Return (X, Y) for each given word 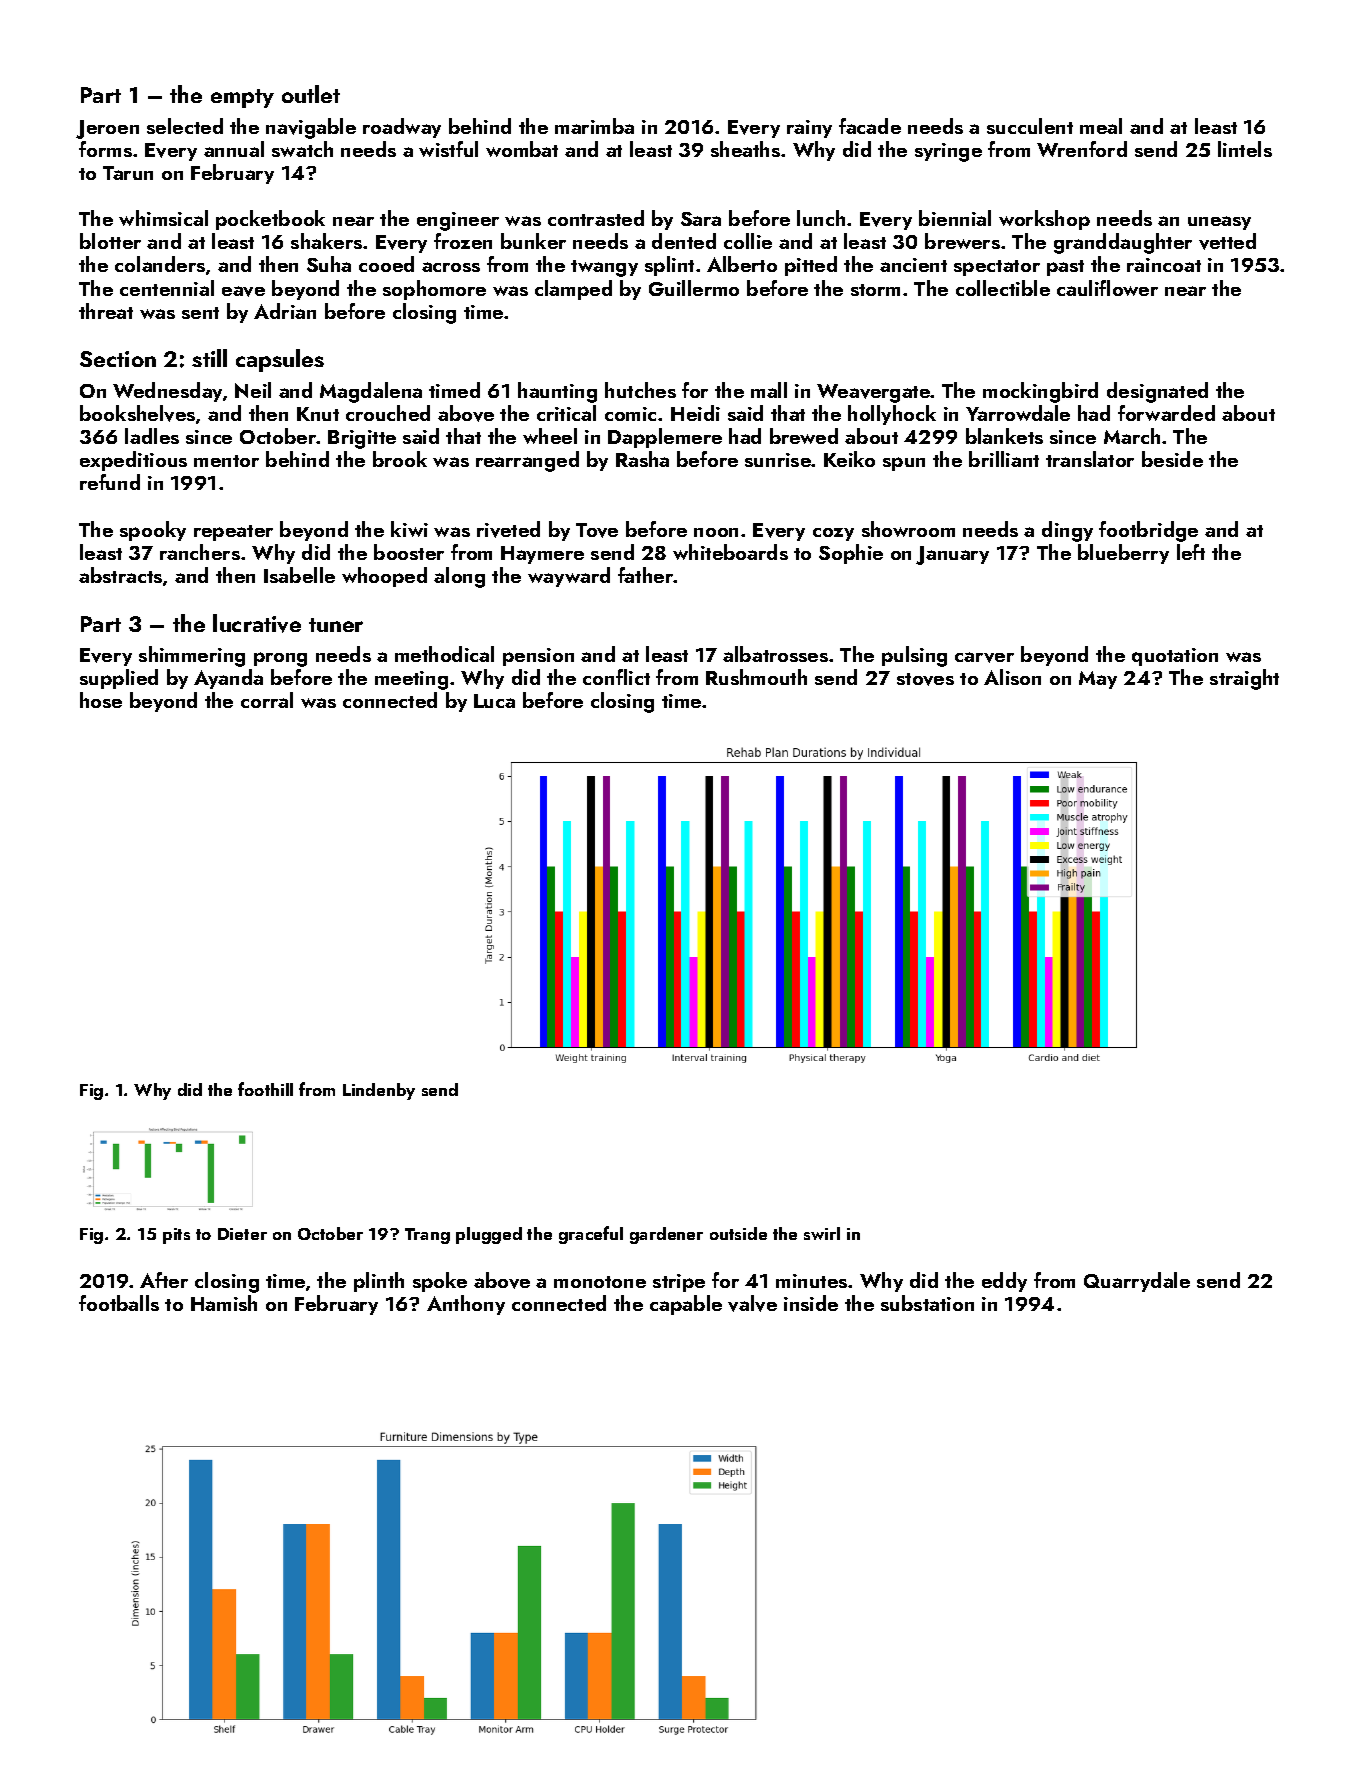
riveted (508, 529)
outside (738, 1233)
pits (176, 1236)
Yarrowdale (1018, 413)
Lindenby (379, 1091)
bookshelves (137, 413)
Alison (1012, 677)
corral (267, 700)
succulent (1030, 126)
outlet (311, 94)
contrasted (596, 218)
